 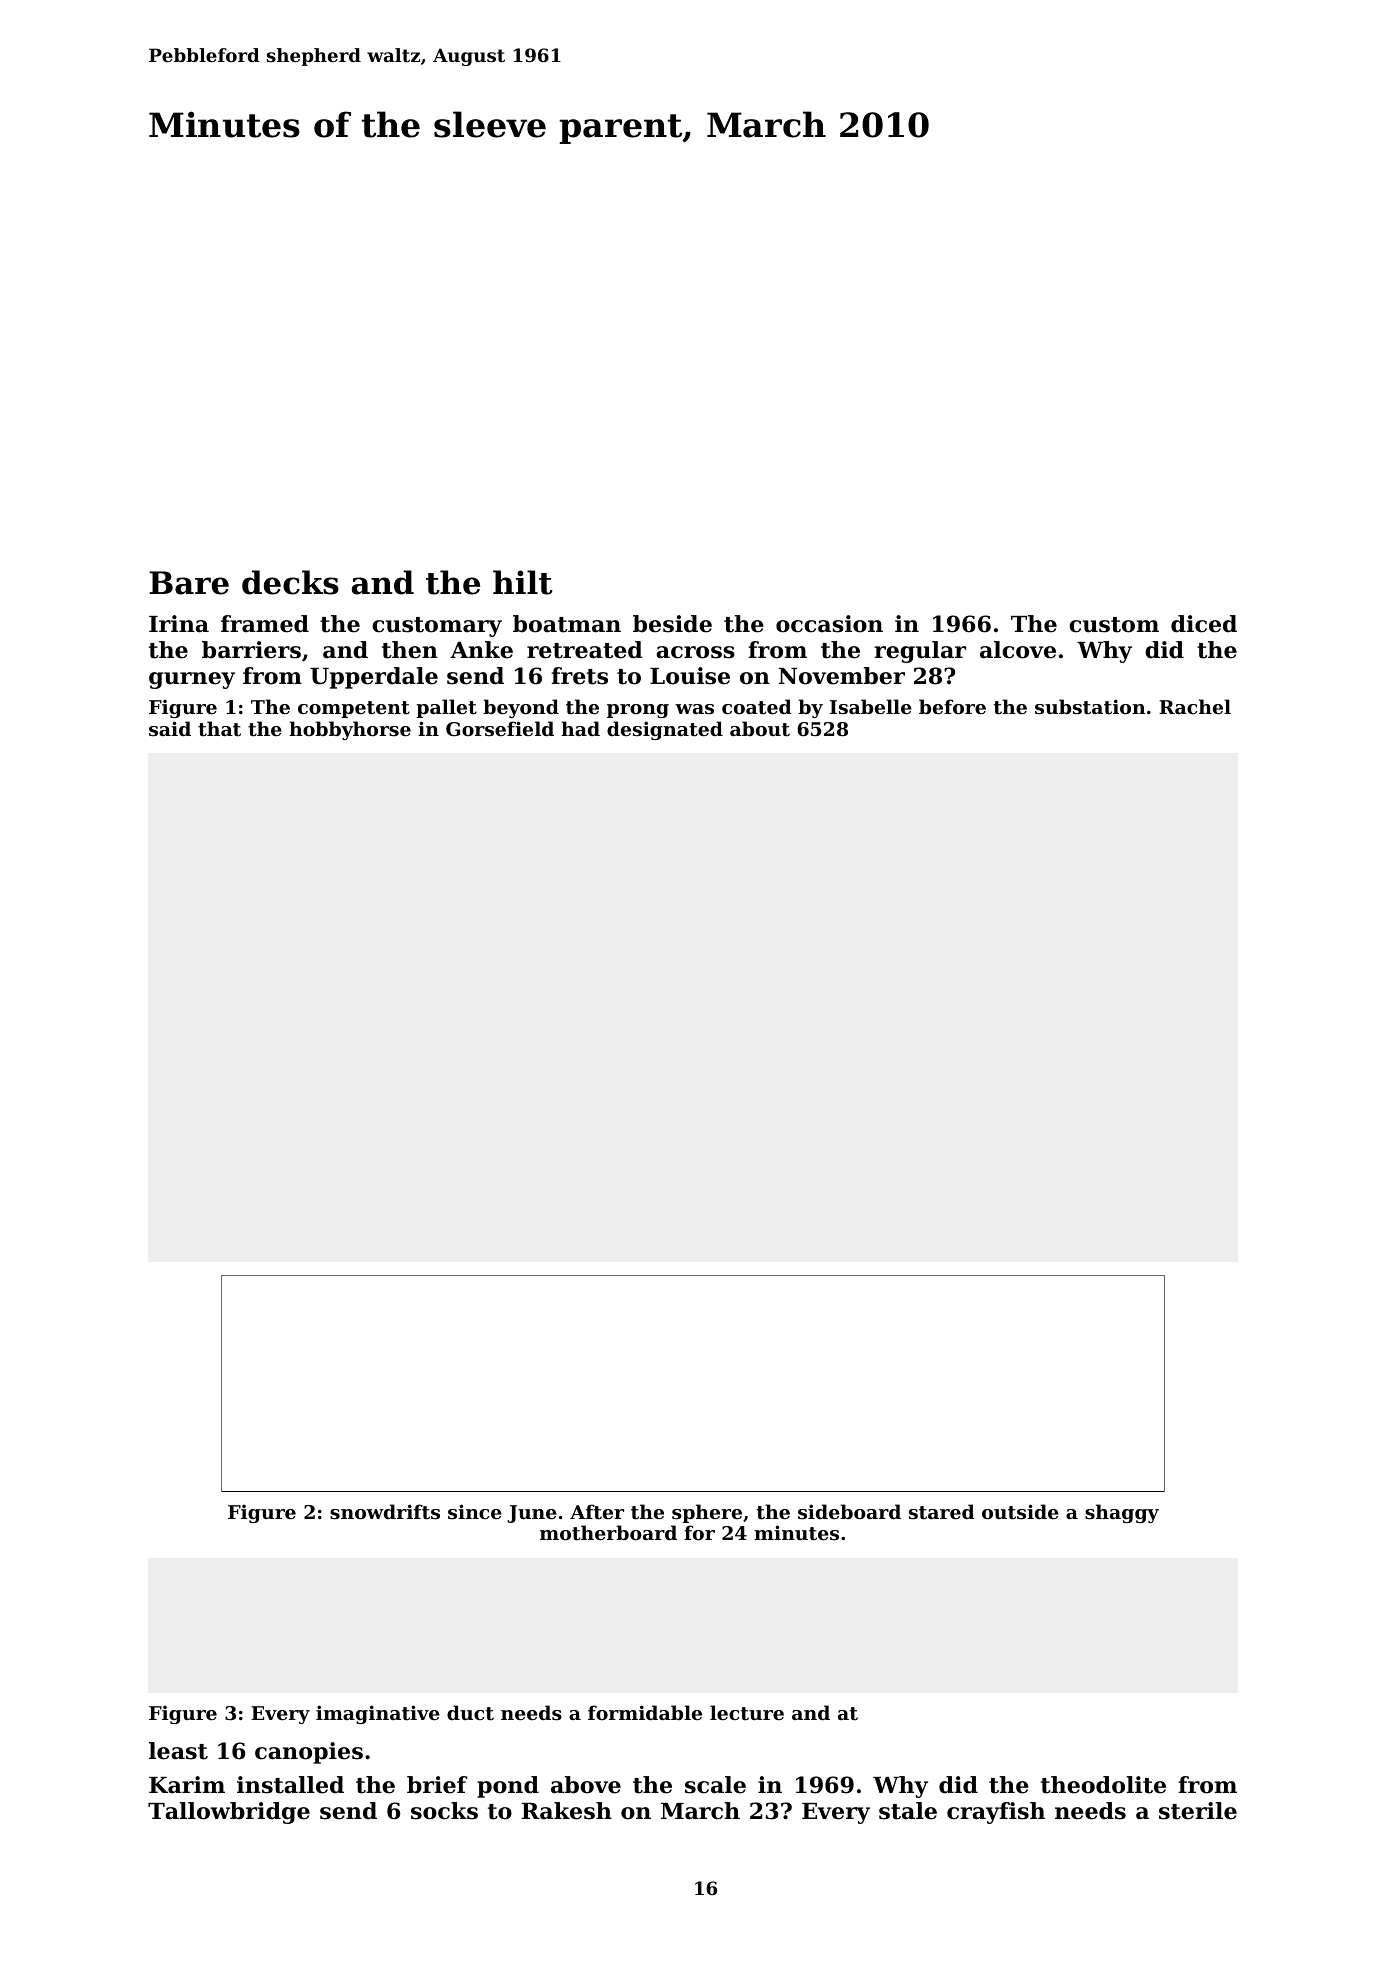 I want to click on hobbyhorse, so click(x=350, y=730).
